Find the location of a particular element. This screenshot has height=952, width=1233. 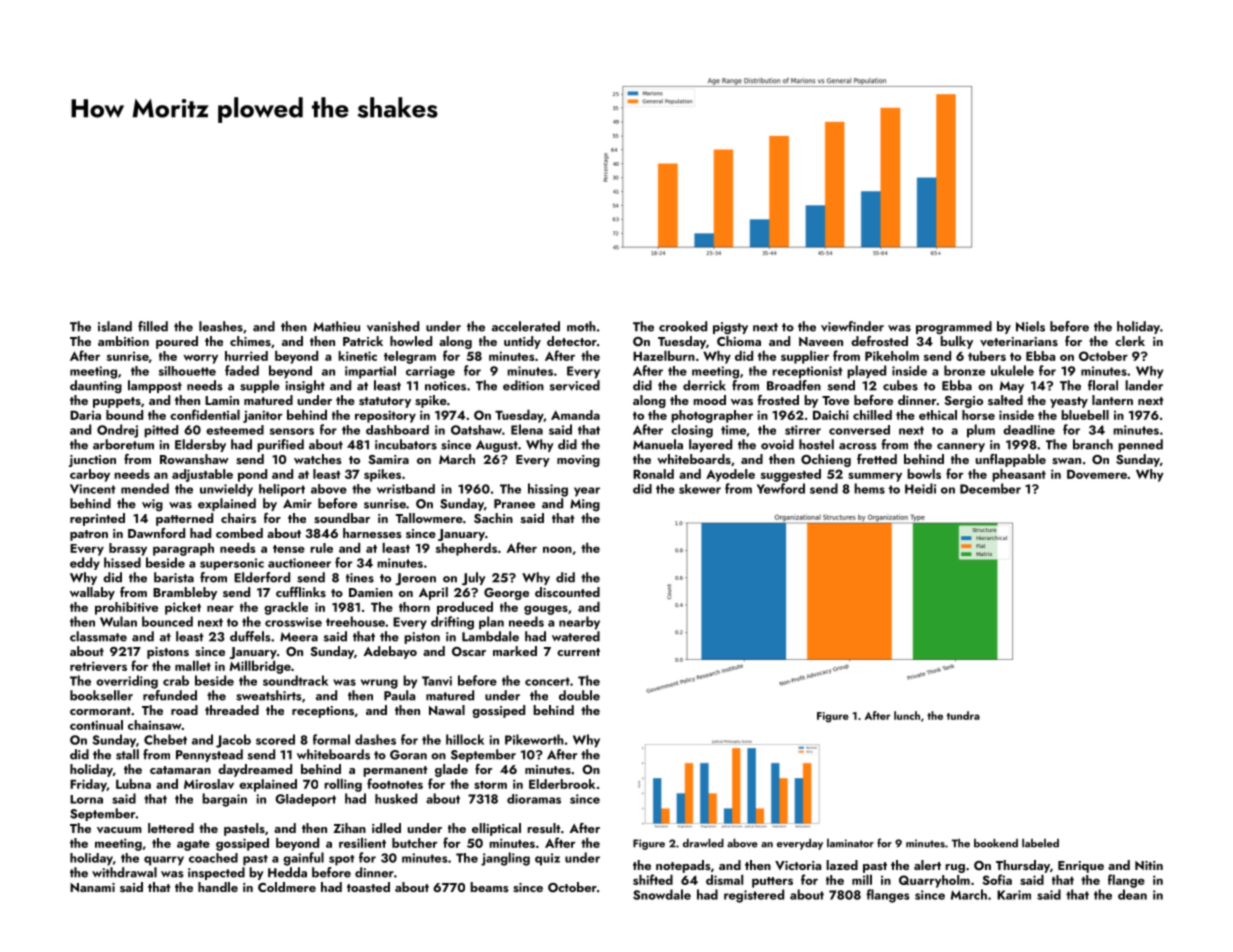

moth is located at coordinates (581, 326).
